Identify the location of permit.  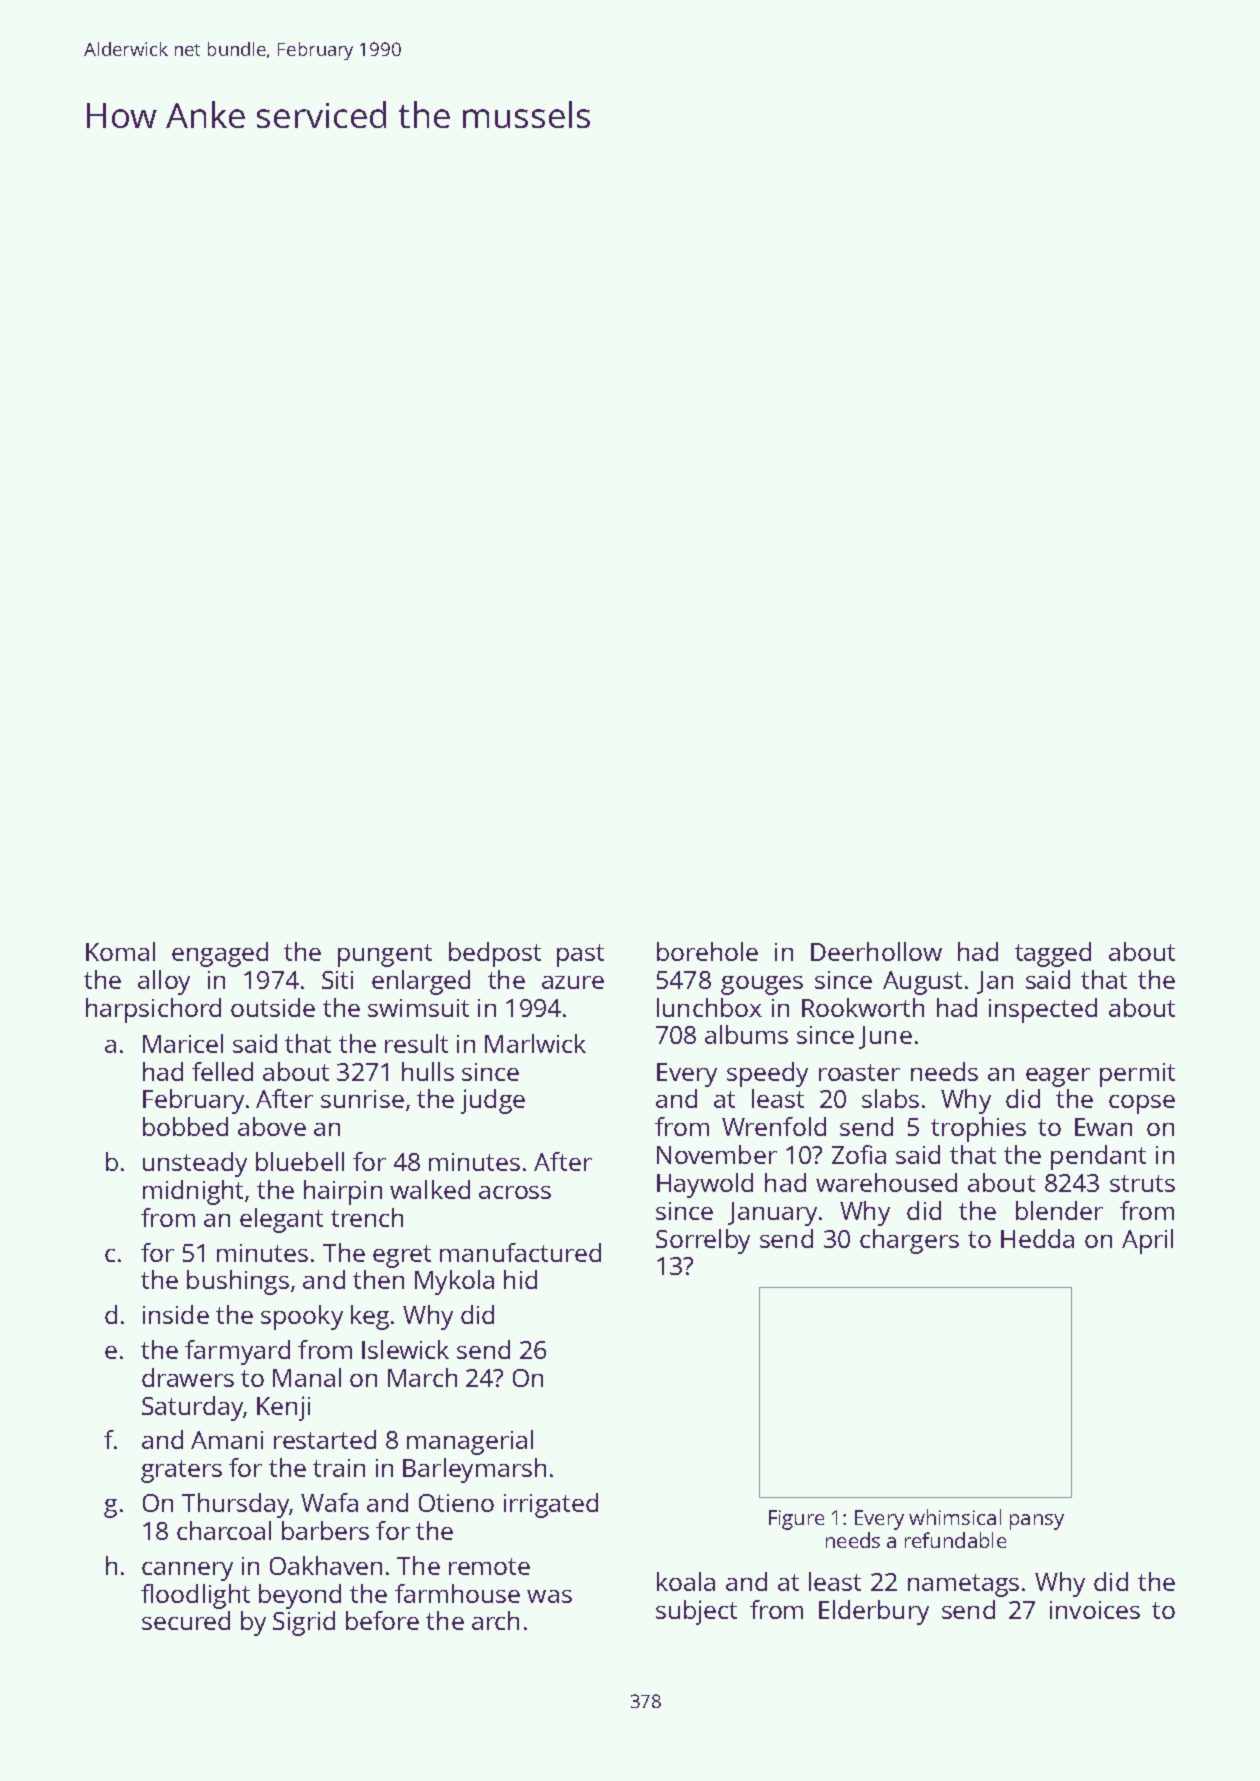
(1137, 1075).
